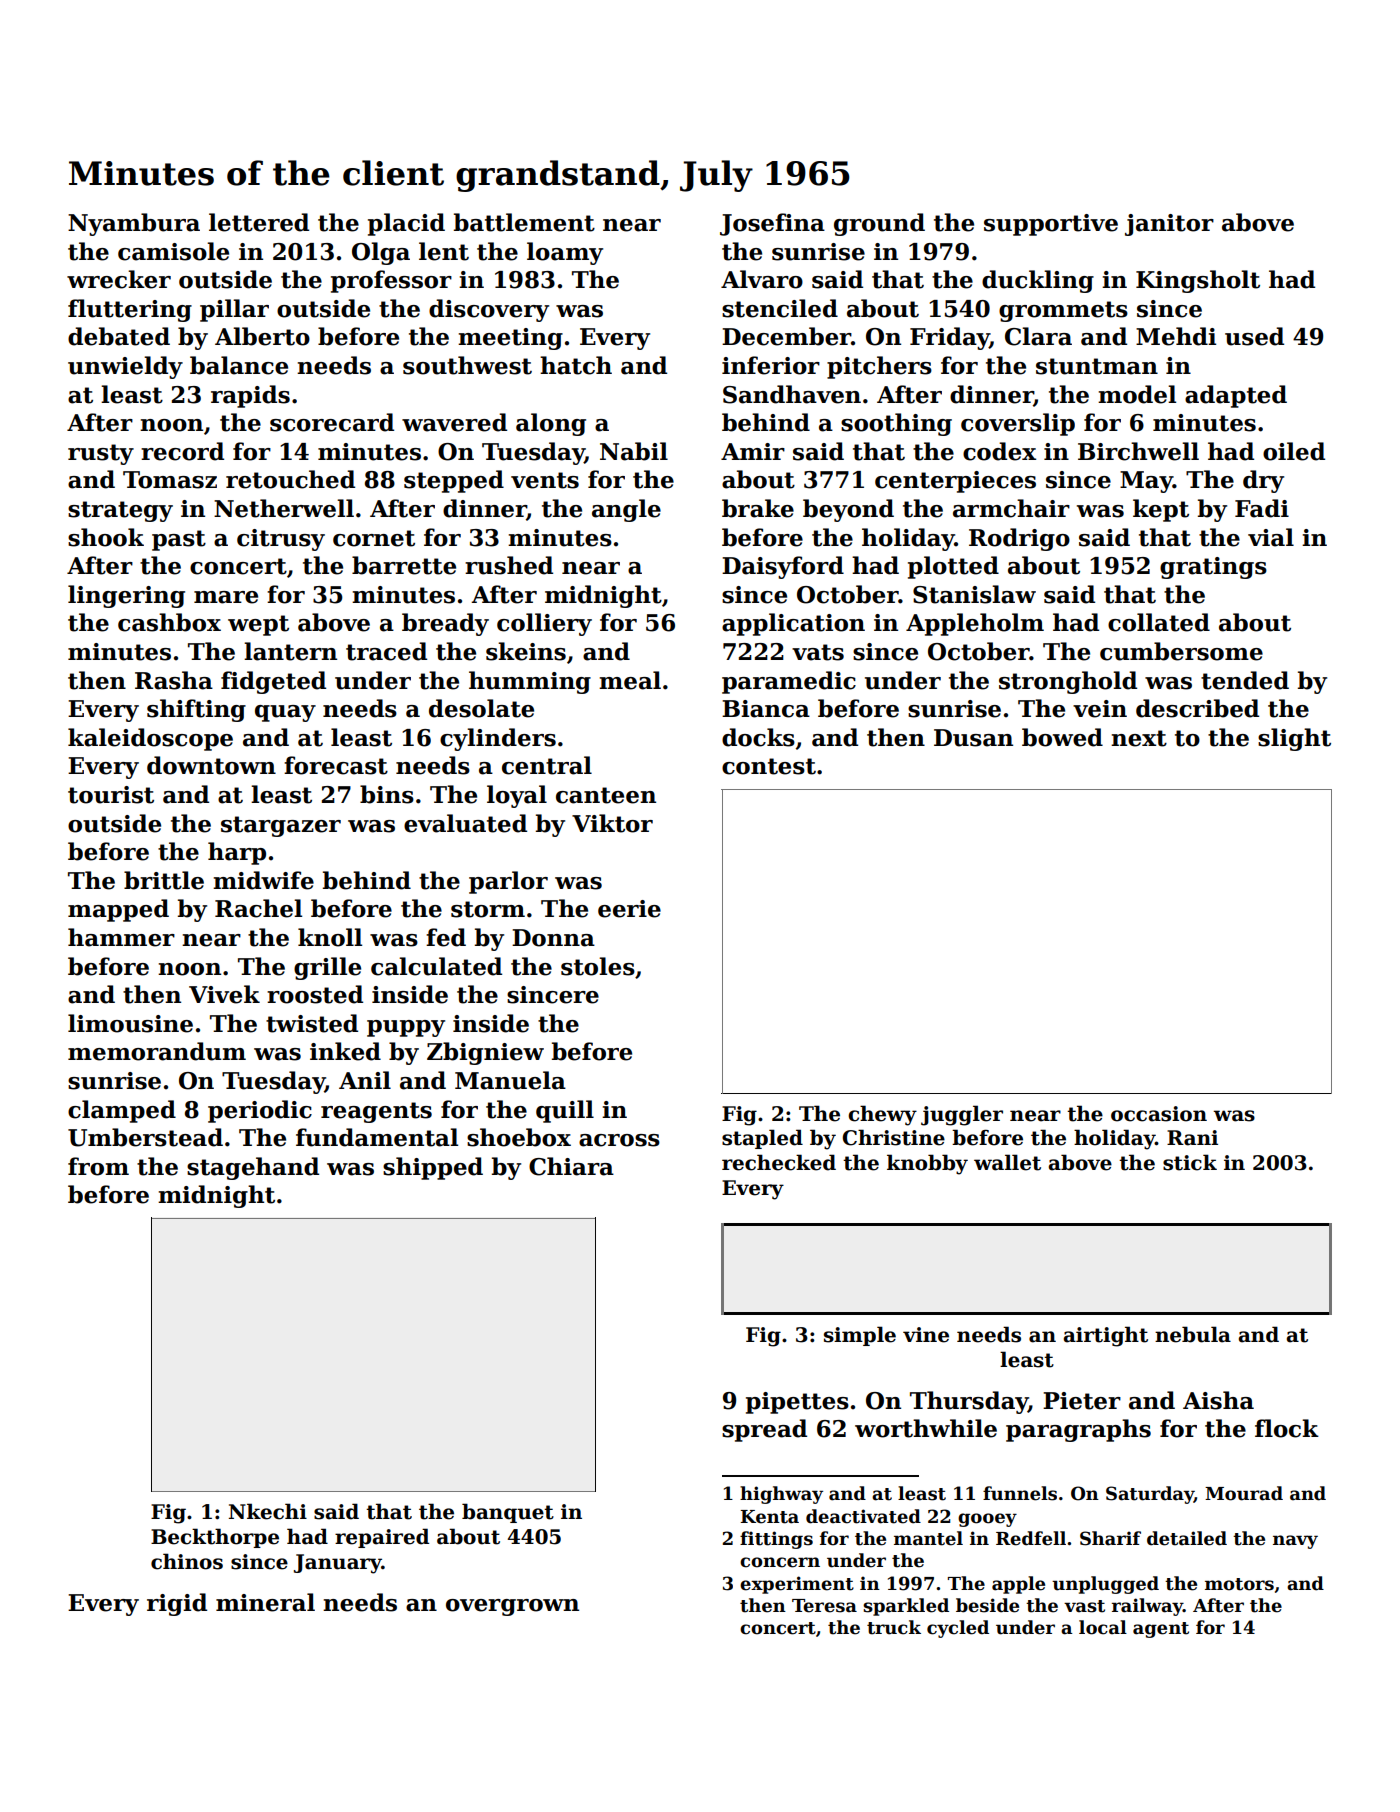 This page has height=1812, width=1400. What do you see at coordinates (962, 1115) in the page?
I see `juggler` at bounding box center [962, 1115].
